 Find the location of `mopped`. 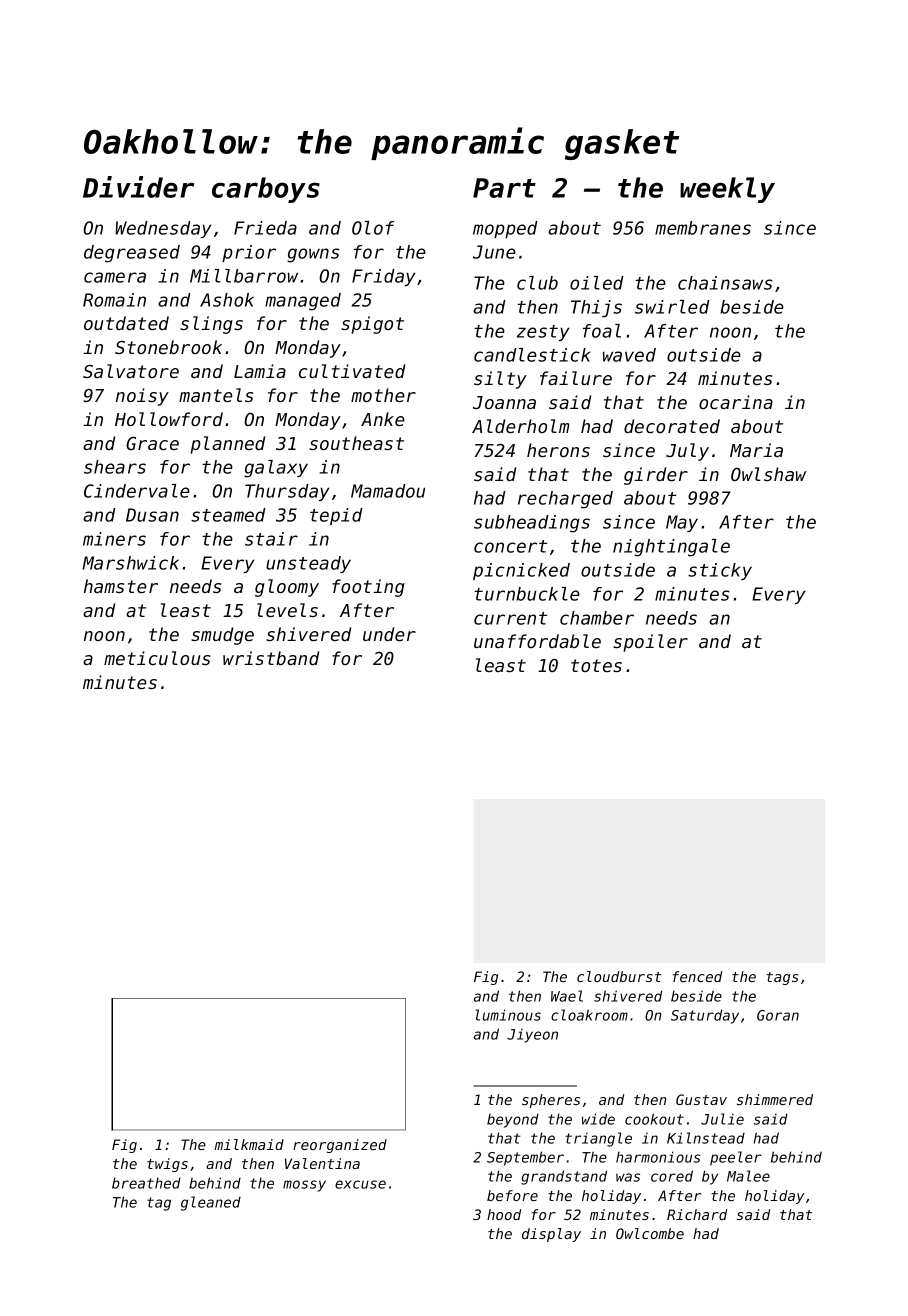

mopped is located at coordinates (505, 229).
